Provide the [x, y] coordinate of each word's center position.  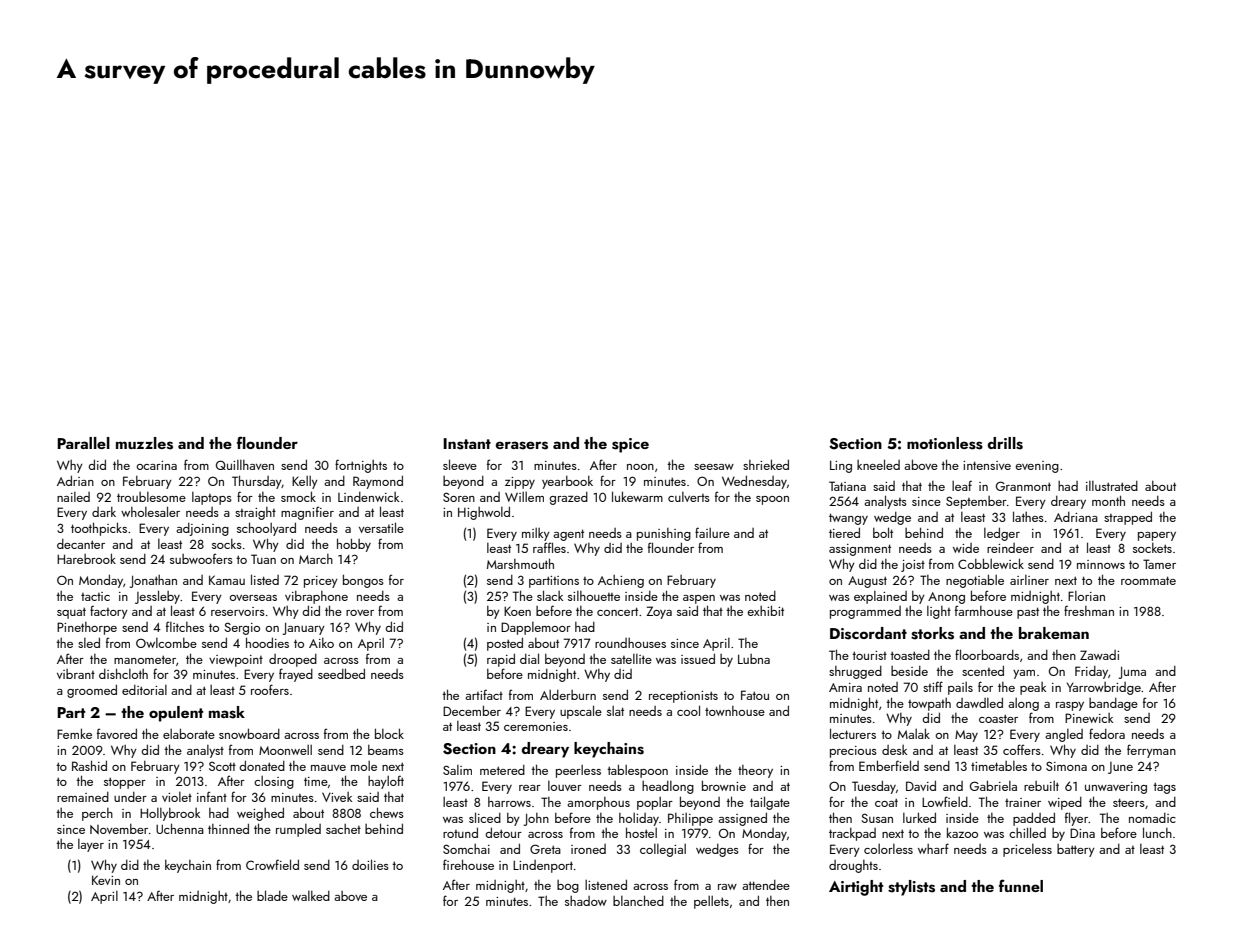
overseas [253, 598]
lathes [1028, 516]
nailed [73, 497]
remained [83, 797]
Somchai [466, 849]
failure [712, 532]
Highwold [484, 513]
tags [1164, 788]
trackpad [852, 834]
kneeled [878, 464]
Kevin [106, 880]
